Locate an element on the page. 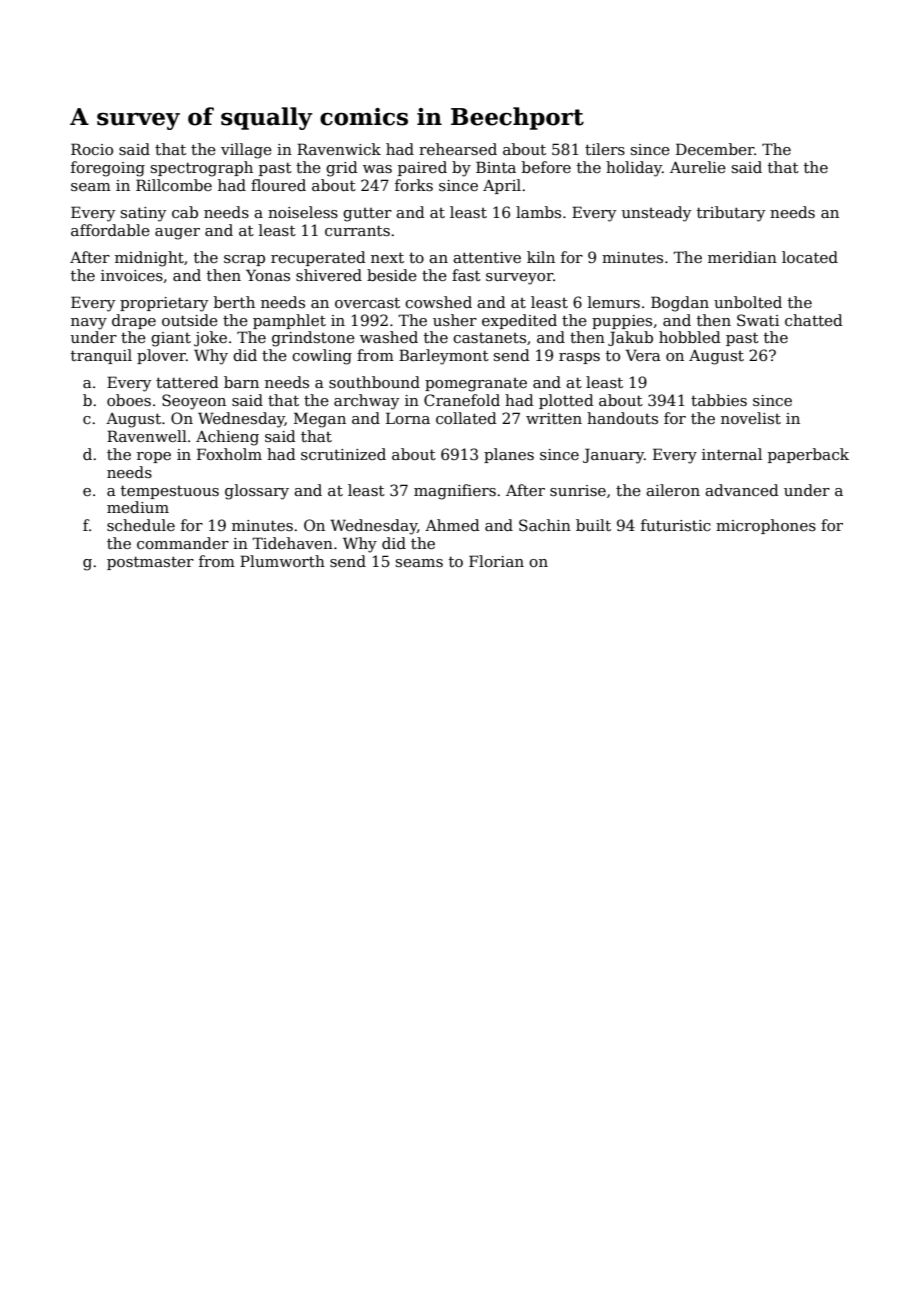 The height and width of the document is (1314, 924). Florian is located at coordinates (496, 561).
